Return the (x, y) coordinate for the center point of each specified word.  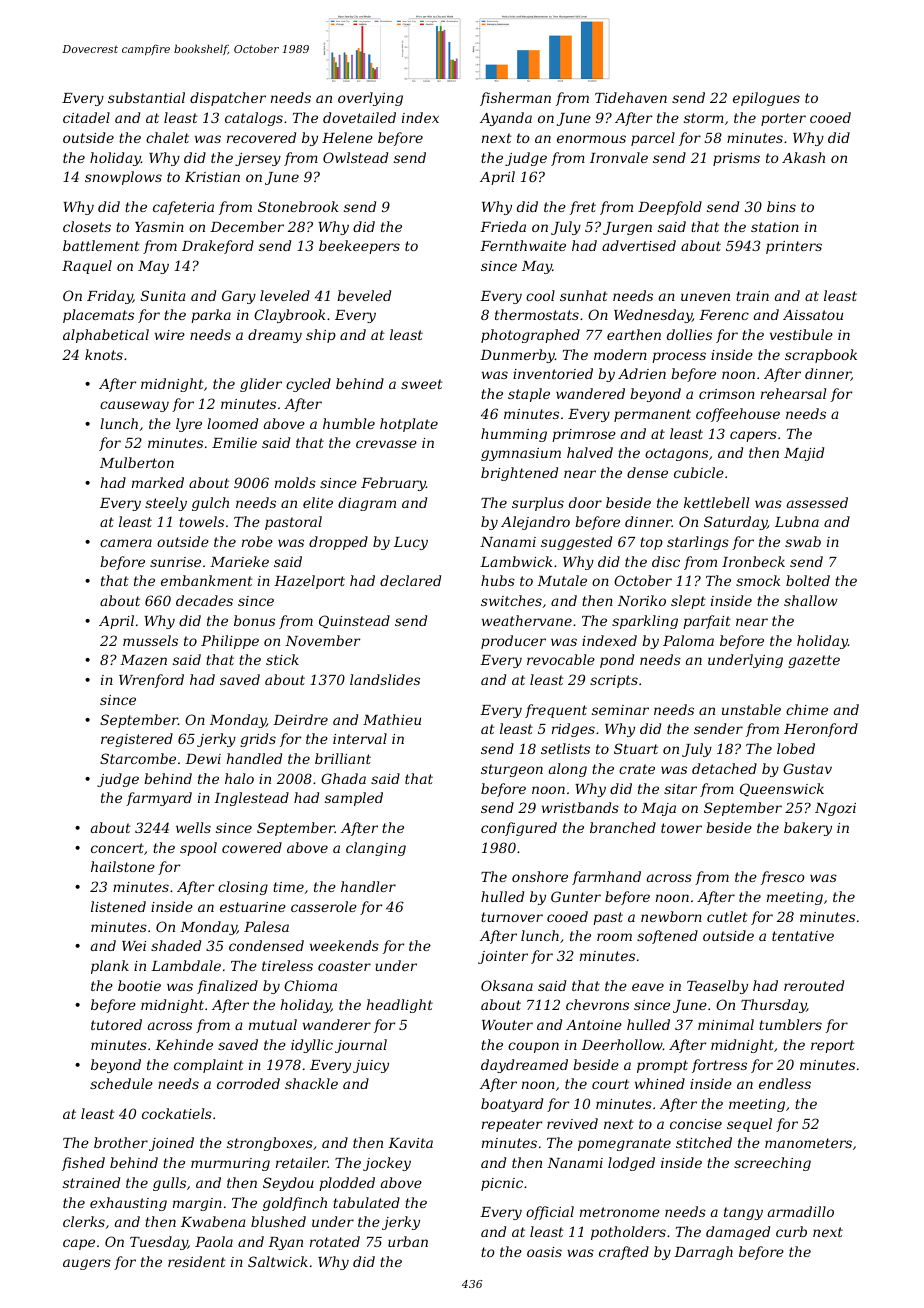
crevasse (386, 444)
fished (83, 1164)
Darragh (703, 1253)
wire (170, 335)
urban (408, 1241)
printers (794, 247)
